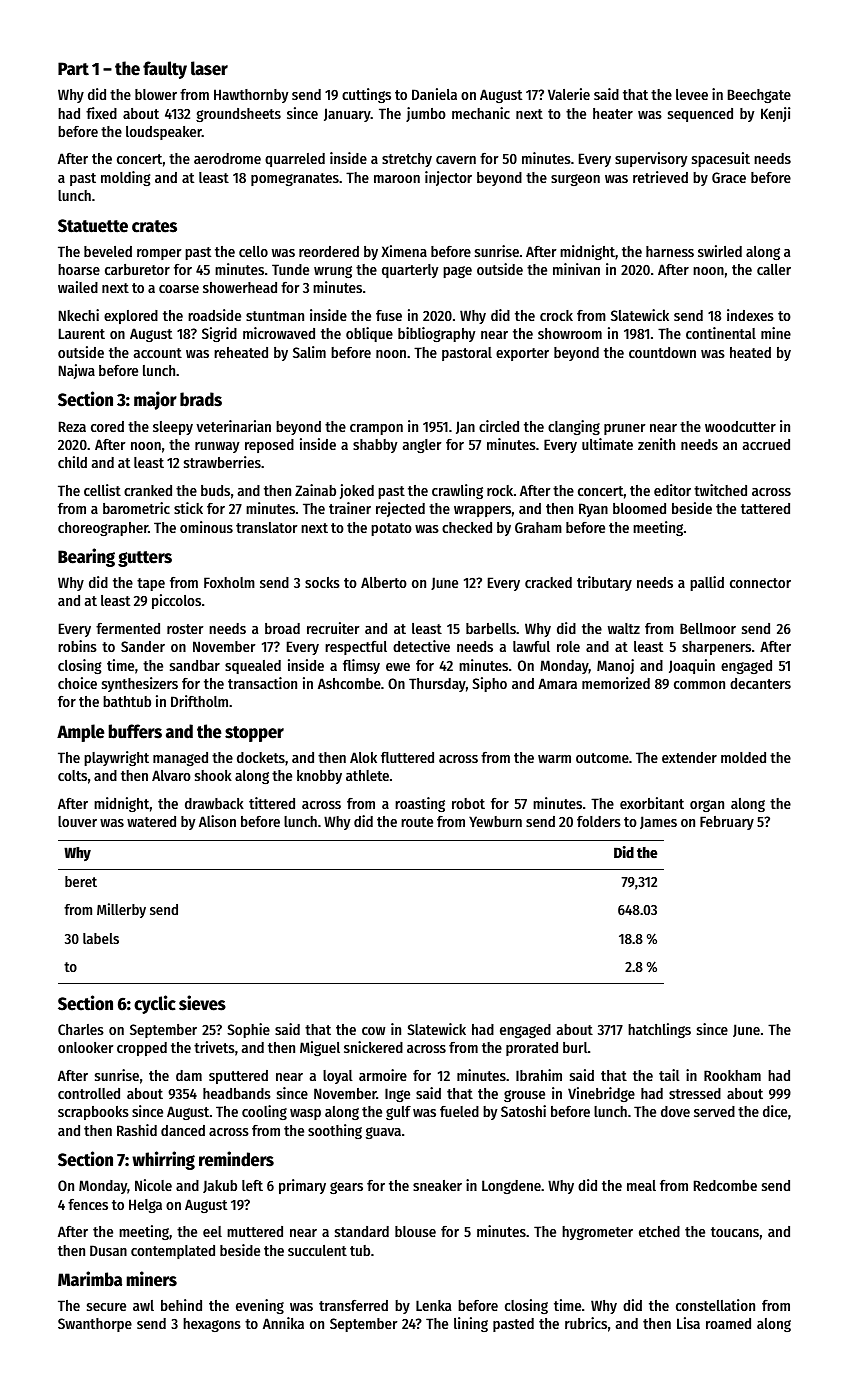 The image size is (849, 1400). What do you see at coordinates (212, 1231) in the screenshot?
I see `eel` at bounding box center [212, 1231].
